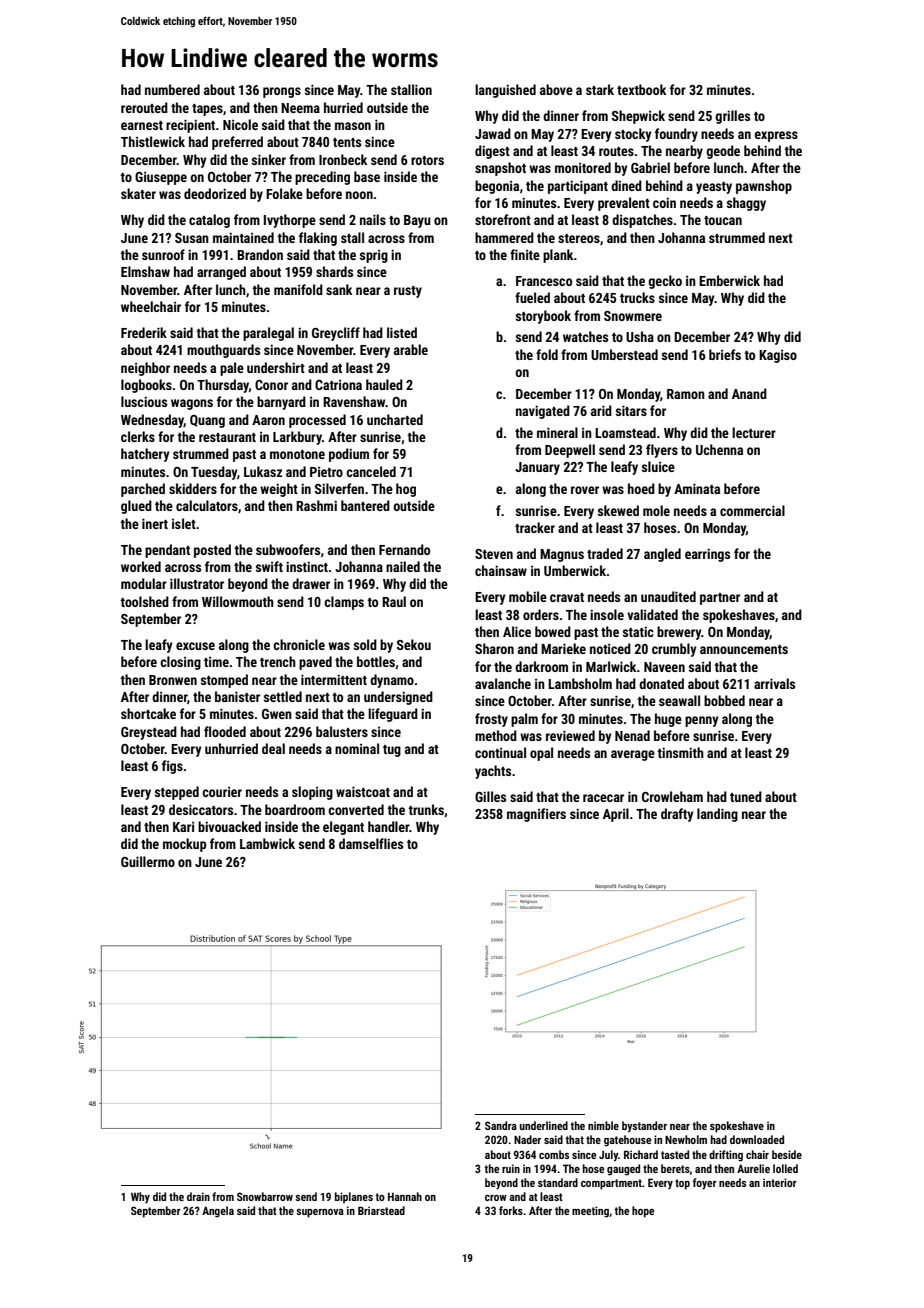  Describe the element at coordinates (408, 292) in the screenshot. I see `rusty` at that location.
